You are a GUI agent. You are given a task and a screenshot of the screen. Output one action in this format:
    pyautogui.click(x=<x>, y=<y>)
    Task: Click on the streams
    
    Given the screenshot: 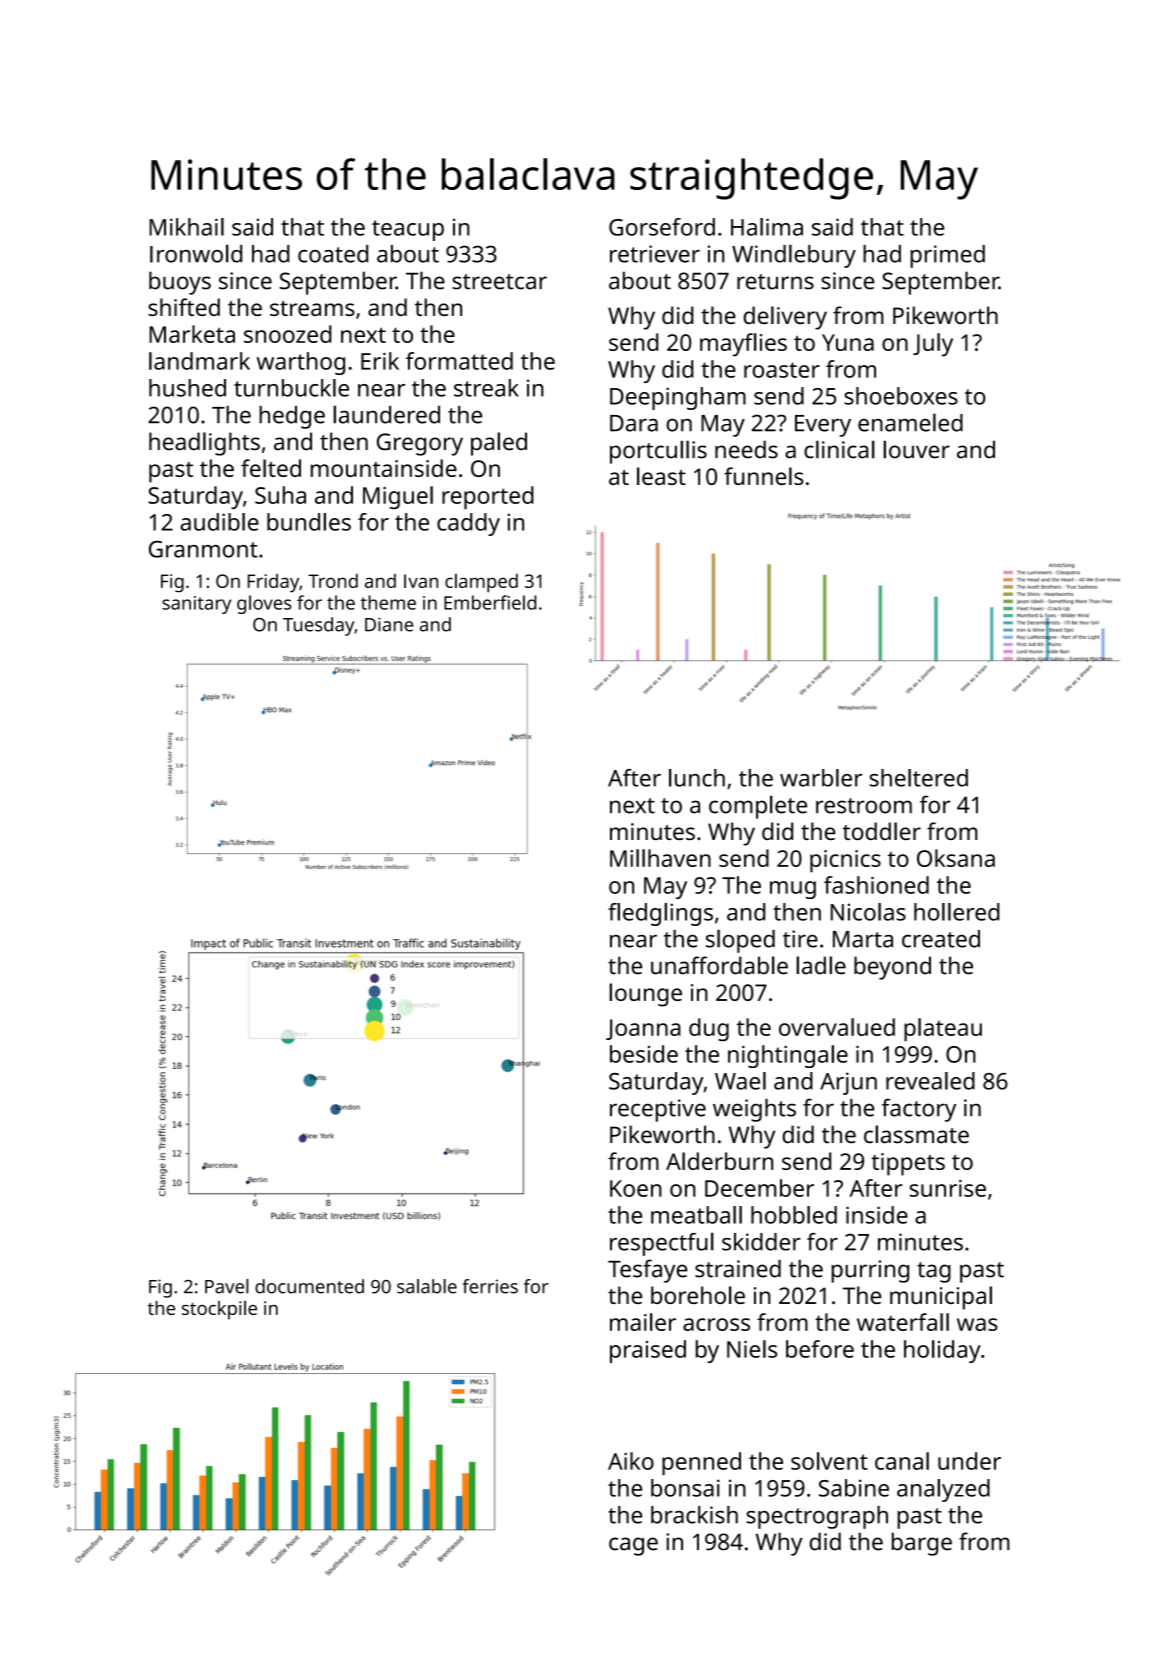 What is the action you would take?
    pyautogui.click(x=312, y=308)
